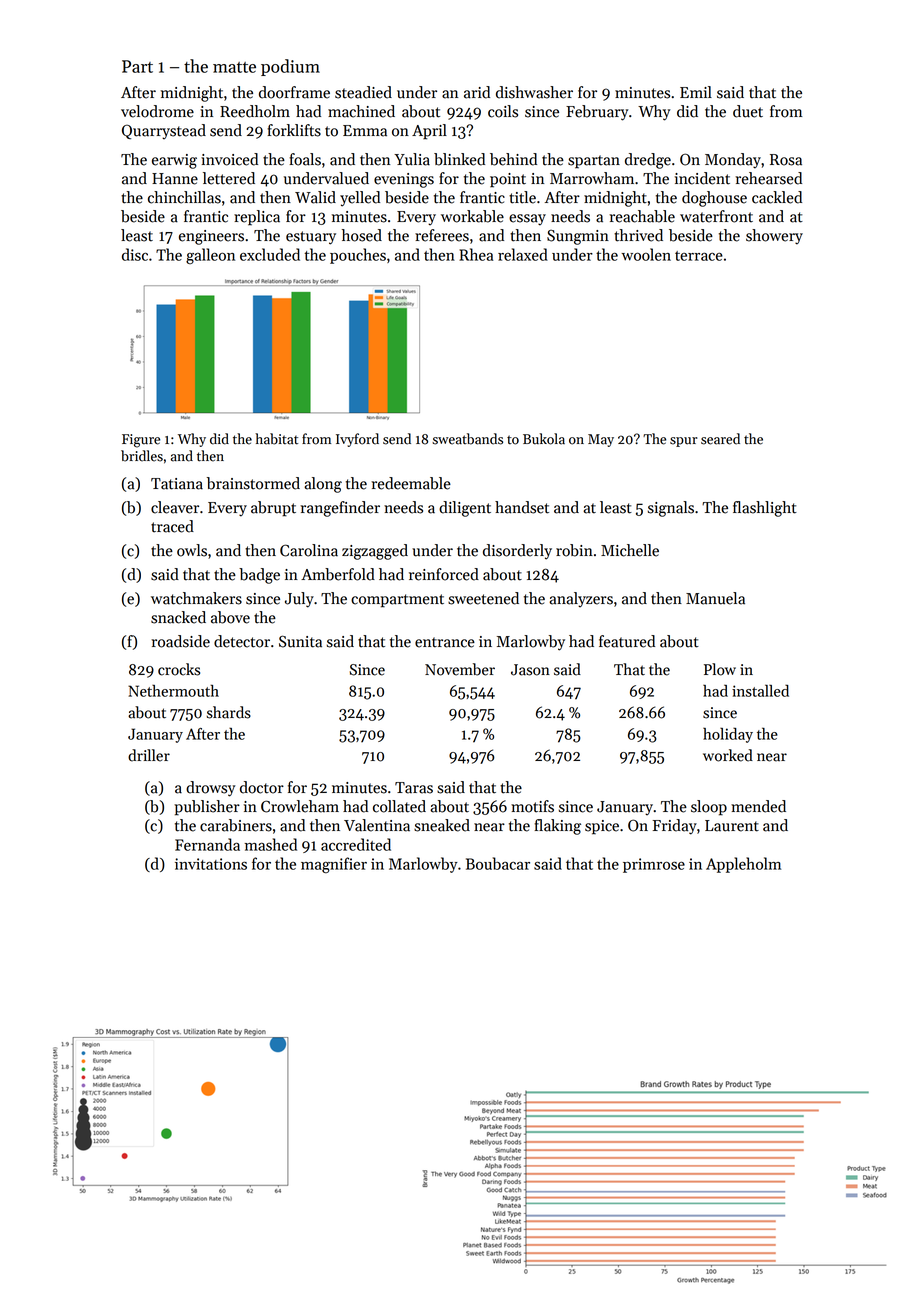  I want to click on podium, so click(290, 67).
